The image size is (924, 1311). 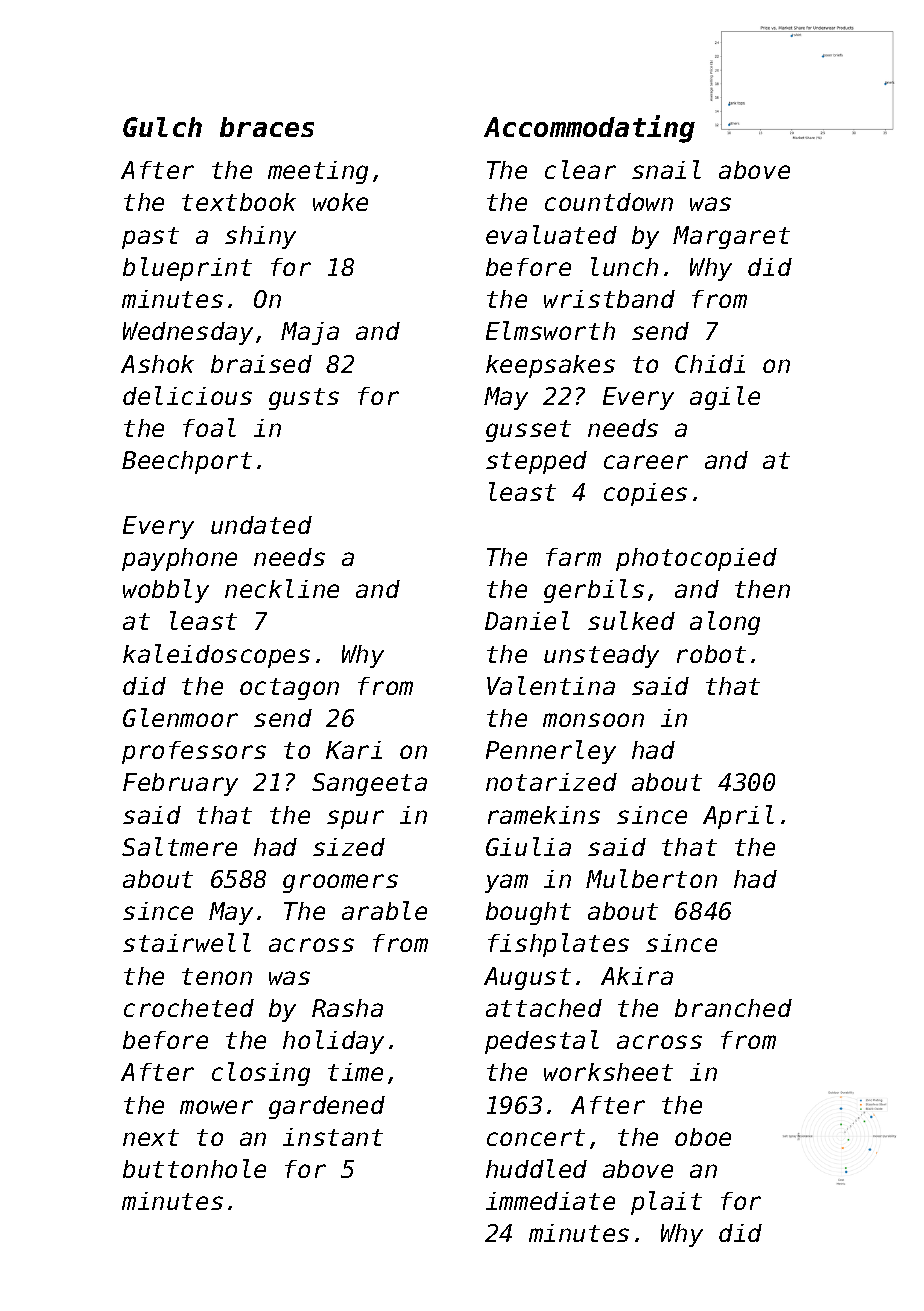 What do you see at coordinates (550, 330) in the screenshot?
I see `Elmsworth` at bounding box center [550, 330].
